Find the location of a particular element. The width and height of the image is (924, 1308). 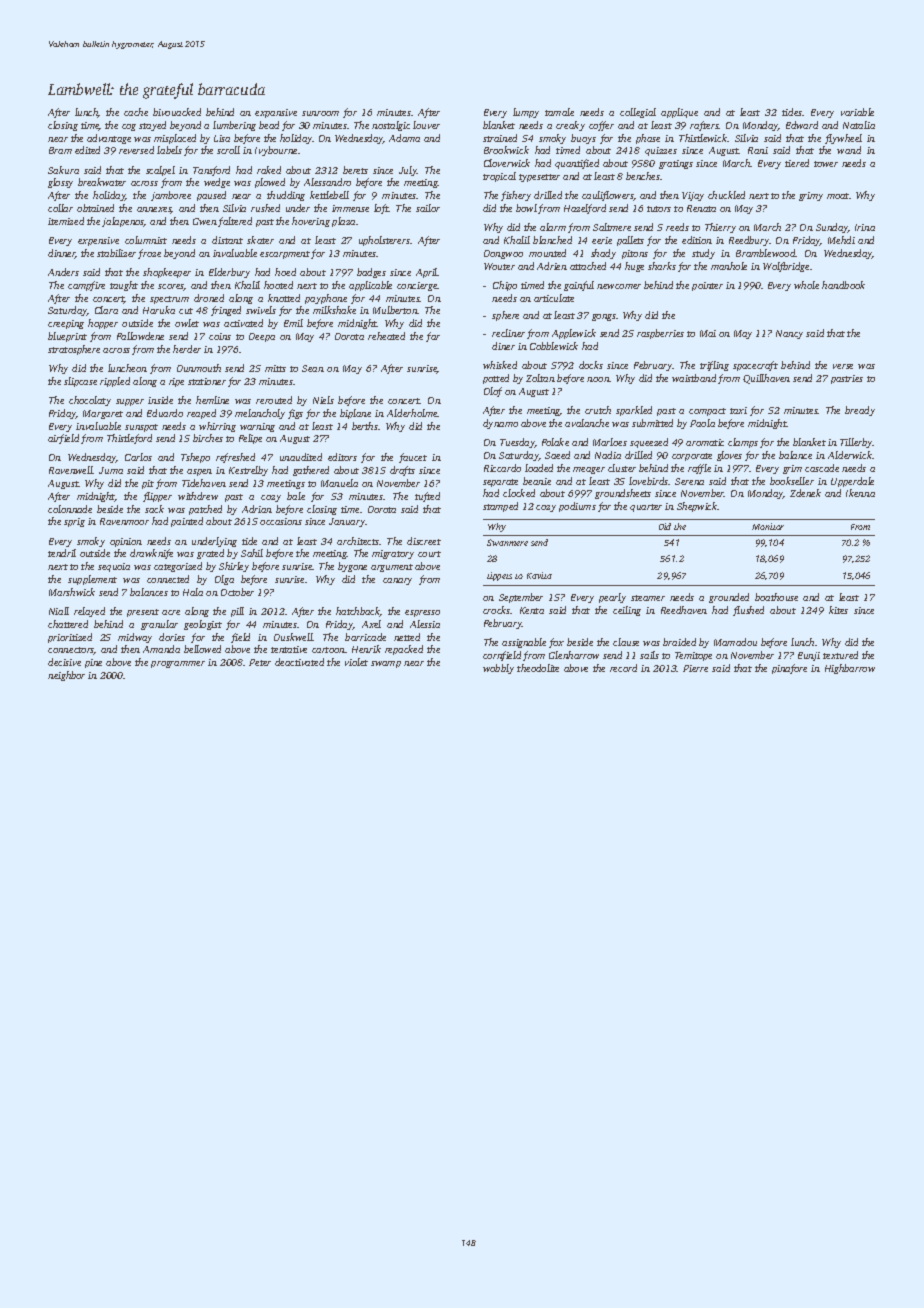

wand is located at coordinates (849, 150).
